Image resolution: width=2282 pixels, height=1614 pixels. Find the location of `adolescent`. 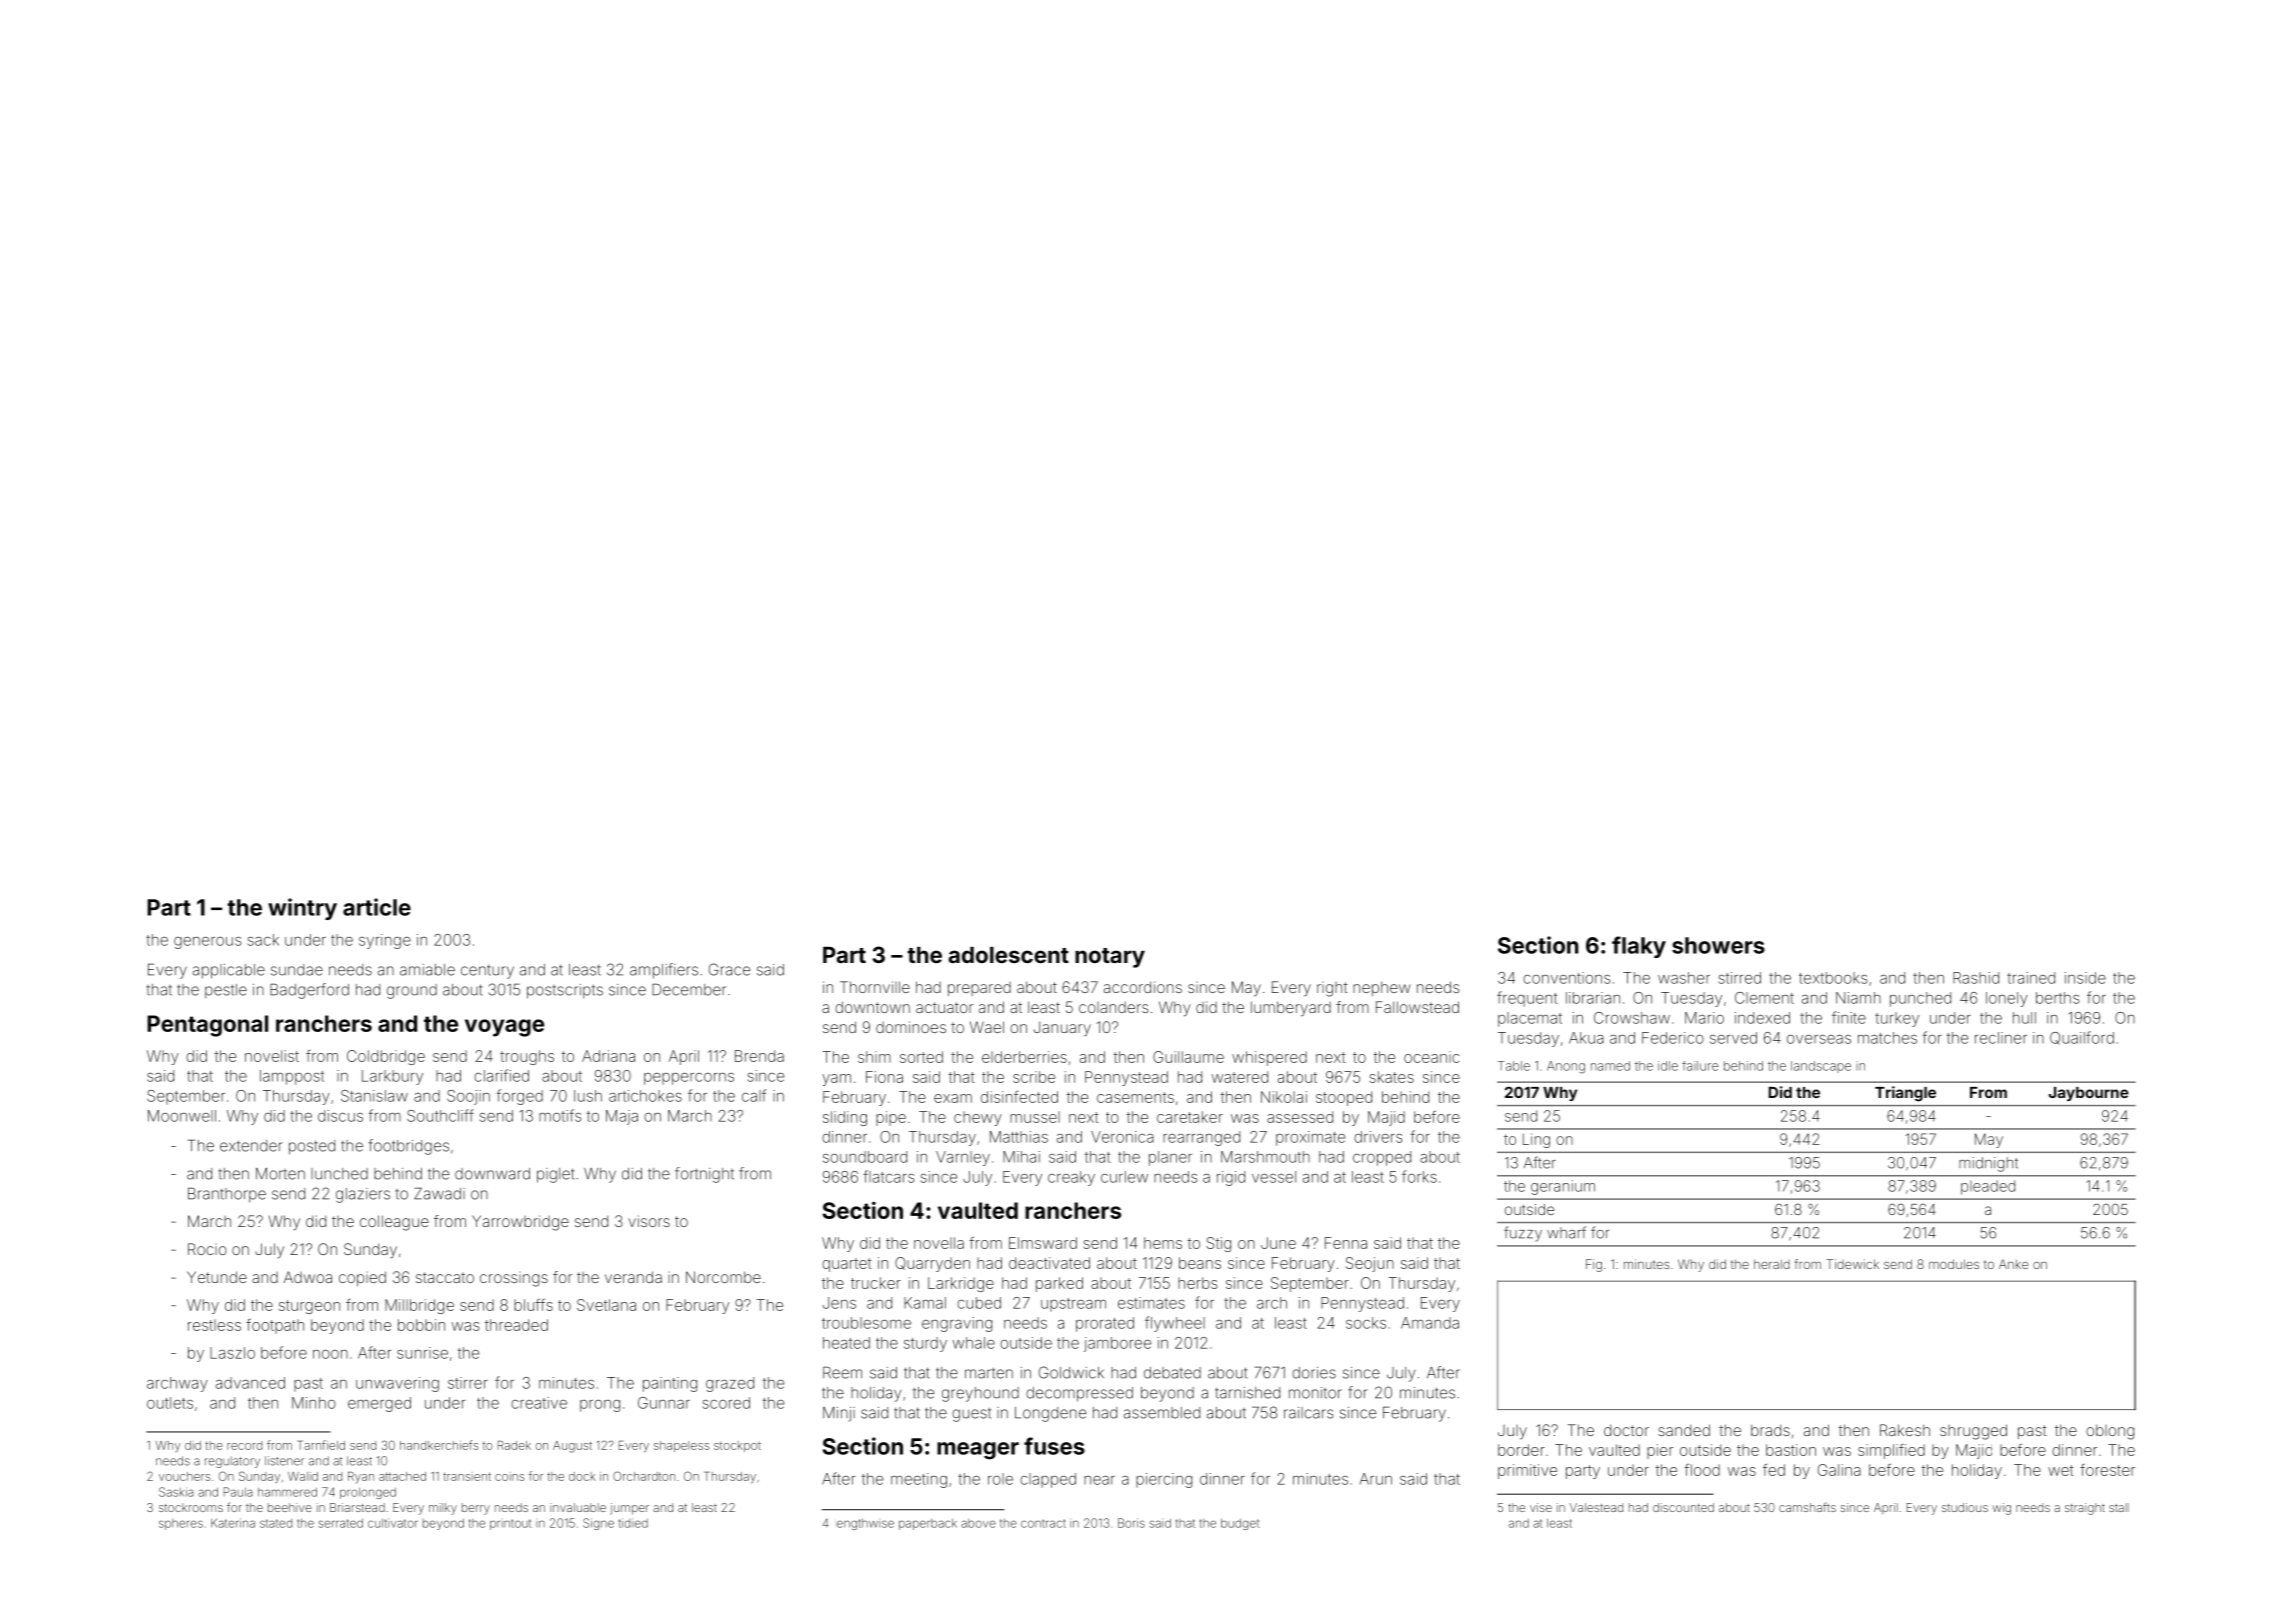

adolescent is located at coordinates (1008, 955).
